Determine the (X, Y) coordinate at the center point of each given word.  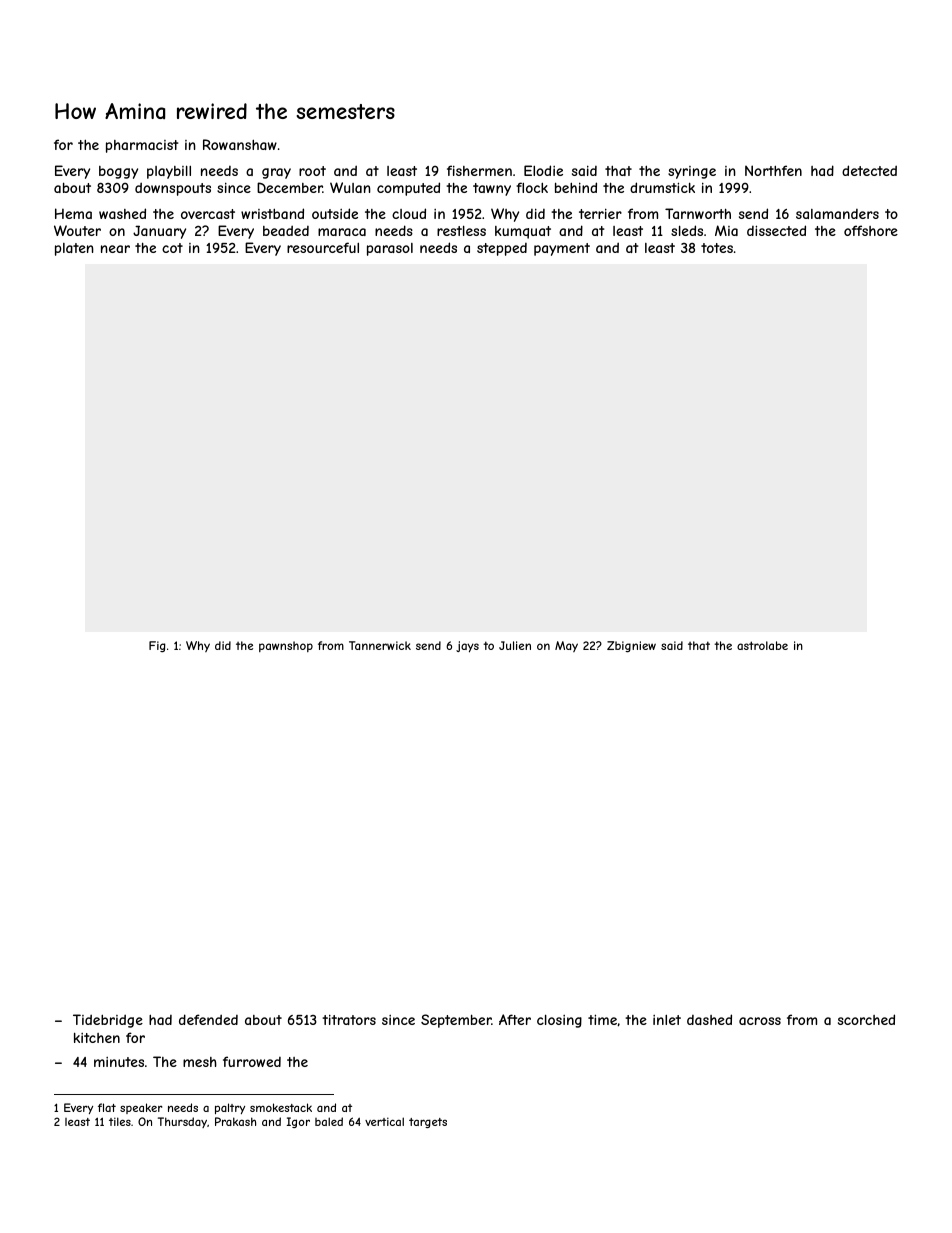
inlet (667, 1020)
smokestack (281, 1107)
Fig (157, 646)
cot (172, 248)
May (566, 646)
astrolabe (762, 645)
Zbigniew (631, 646)
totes (717, 248)
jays (467, 647)
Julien (515, 645)
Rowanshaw (240, 144)
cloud (409, 213)
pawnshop (286, 646)
